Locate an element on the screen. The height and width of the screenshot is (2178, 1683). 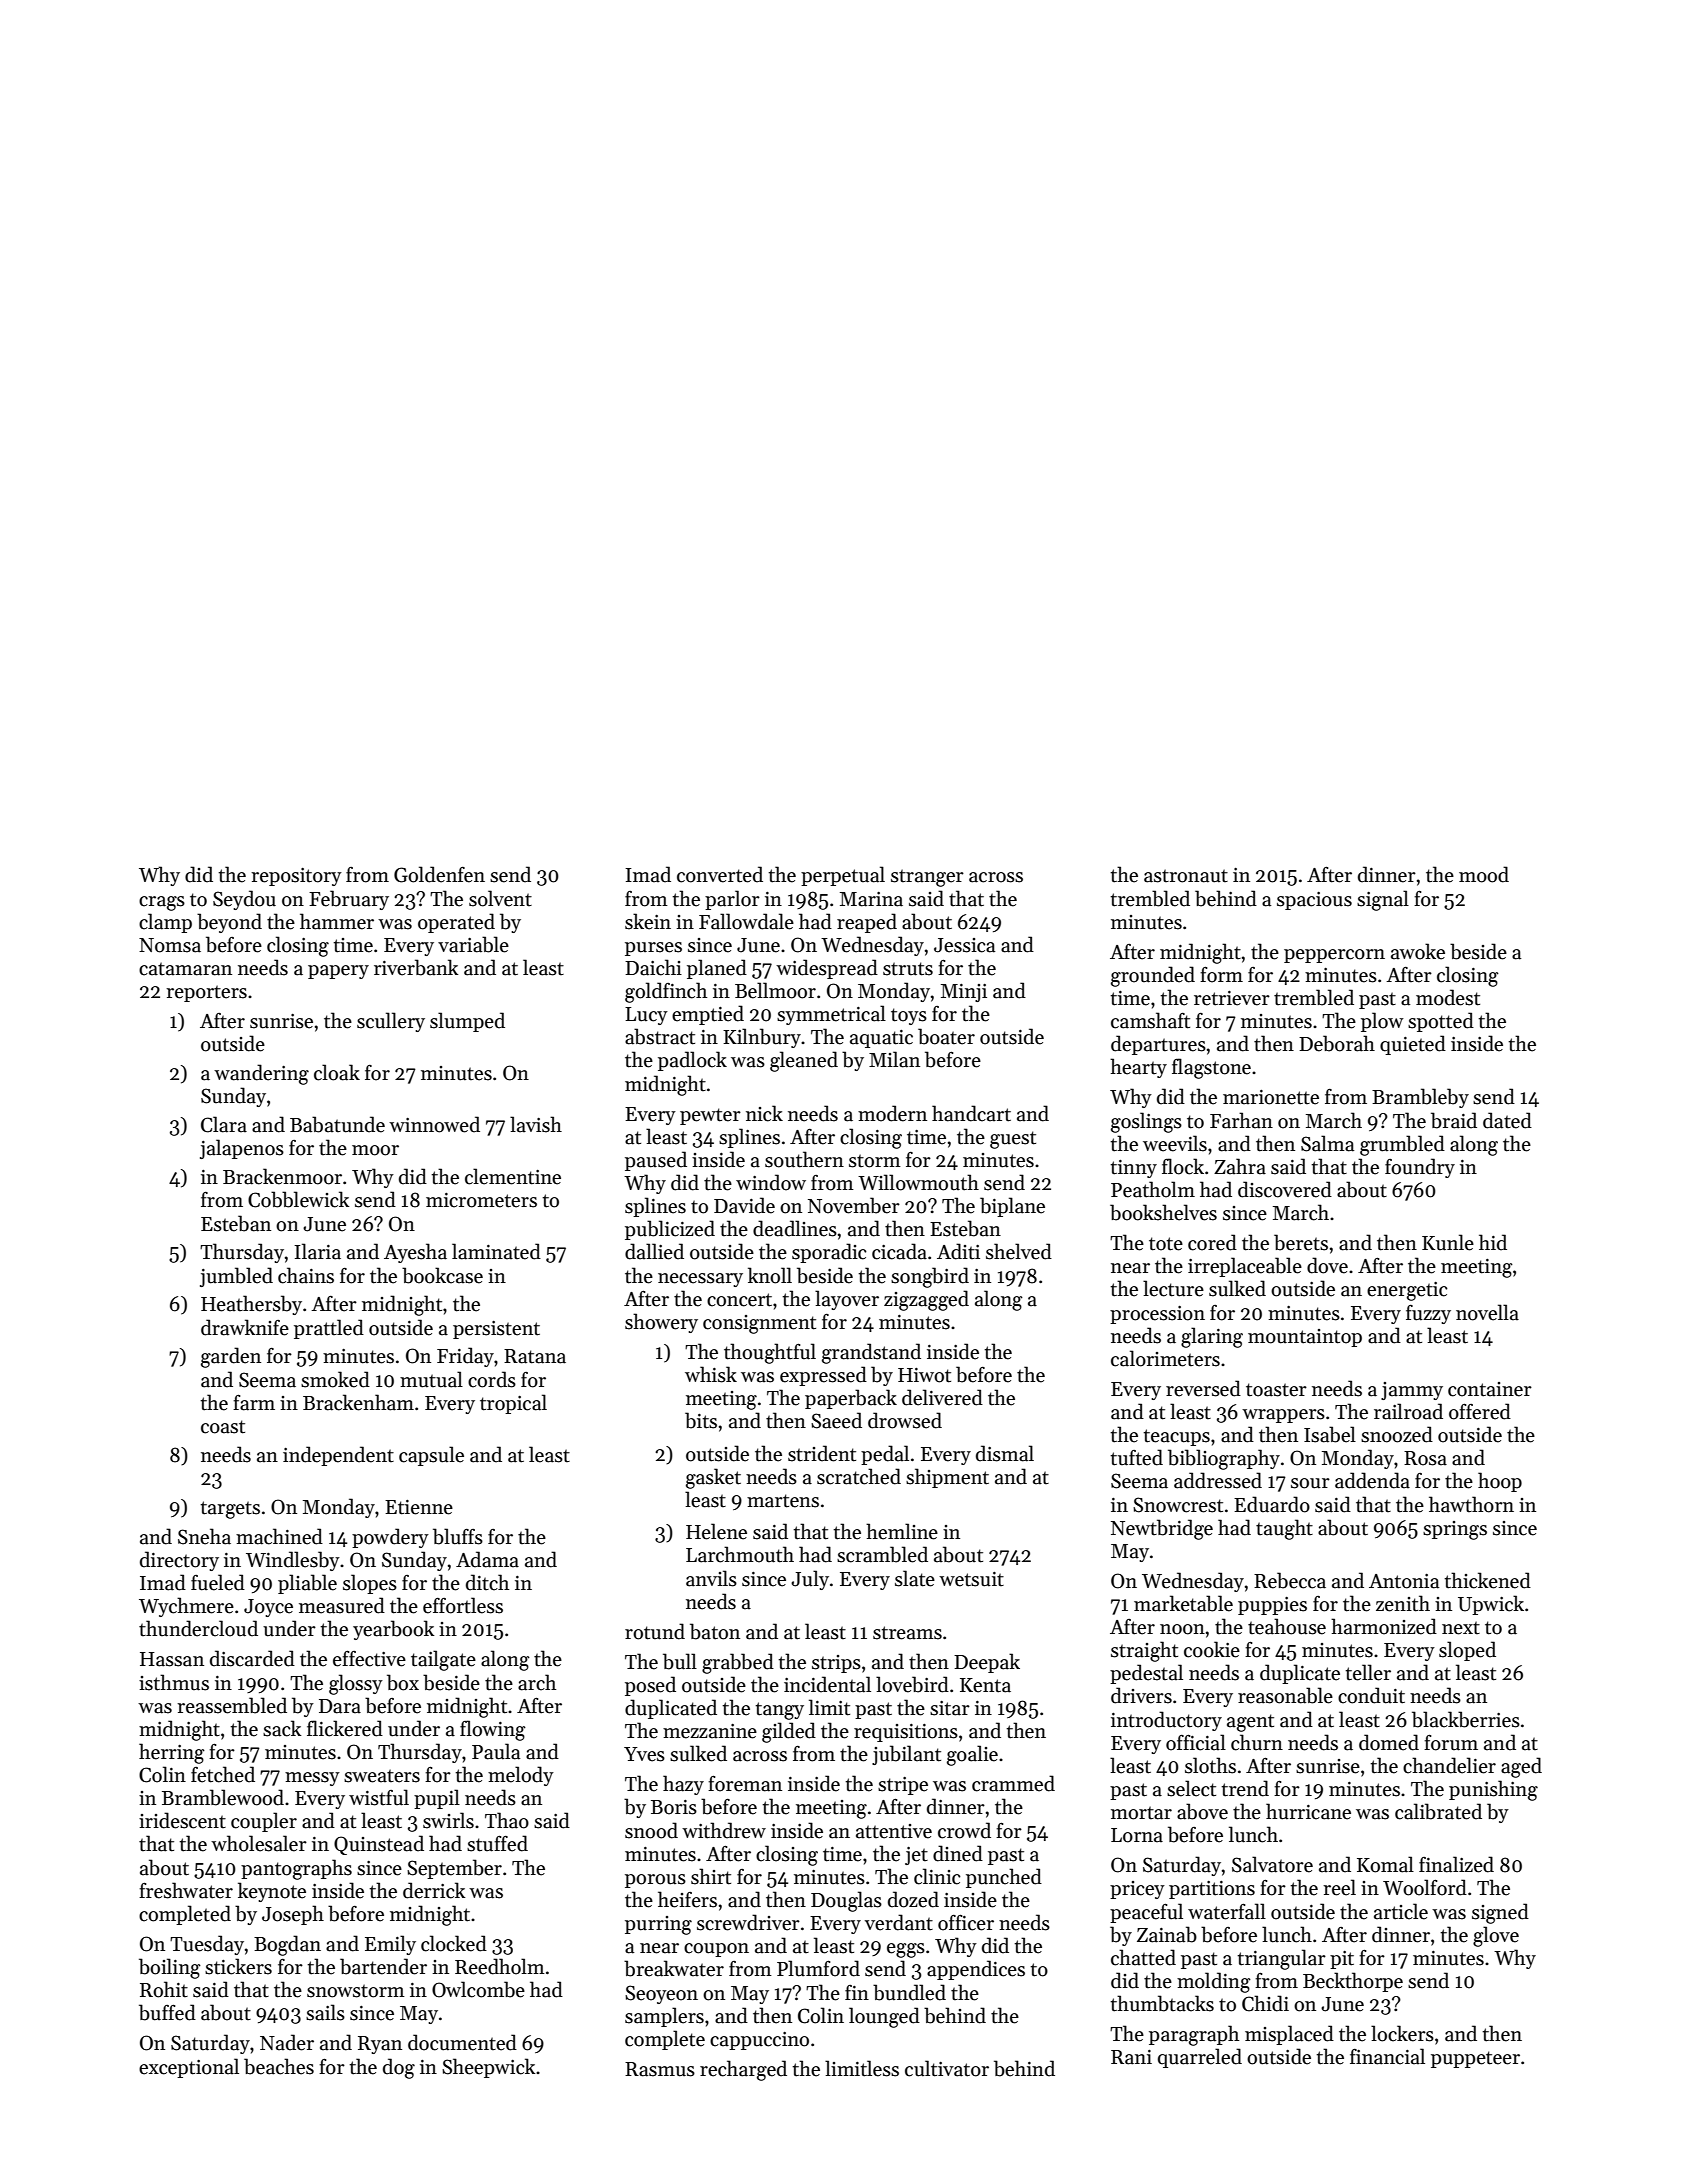
Friday is located at coordinates (465, 1357).
